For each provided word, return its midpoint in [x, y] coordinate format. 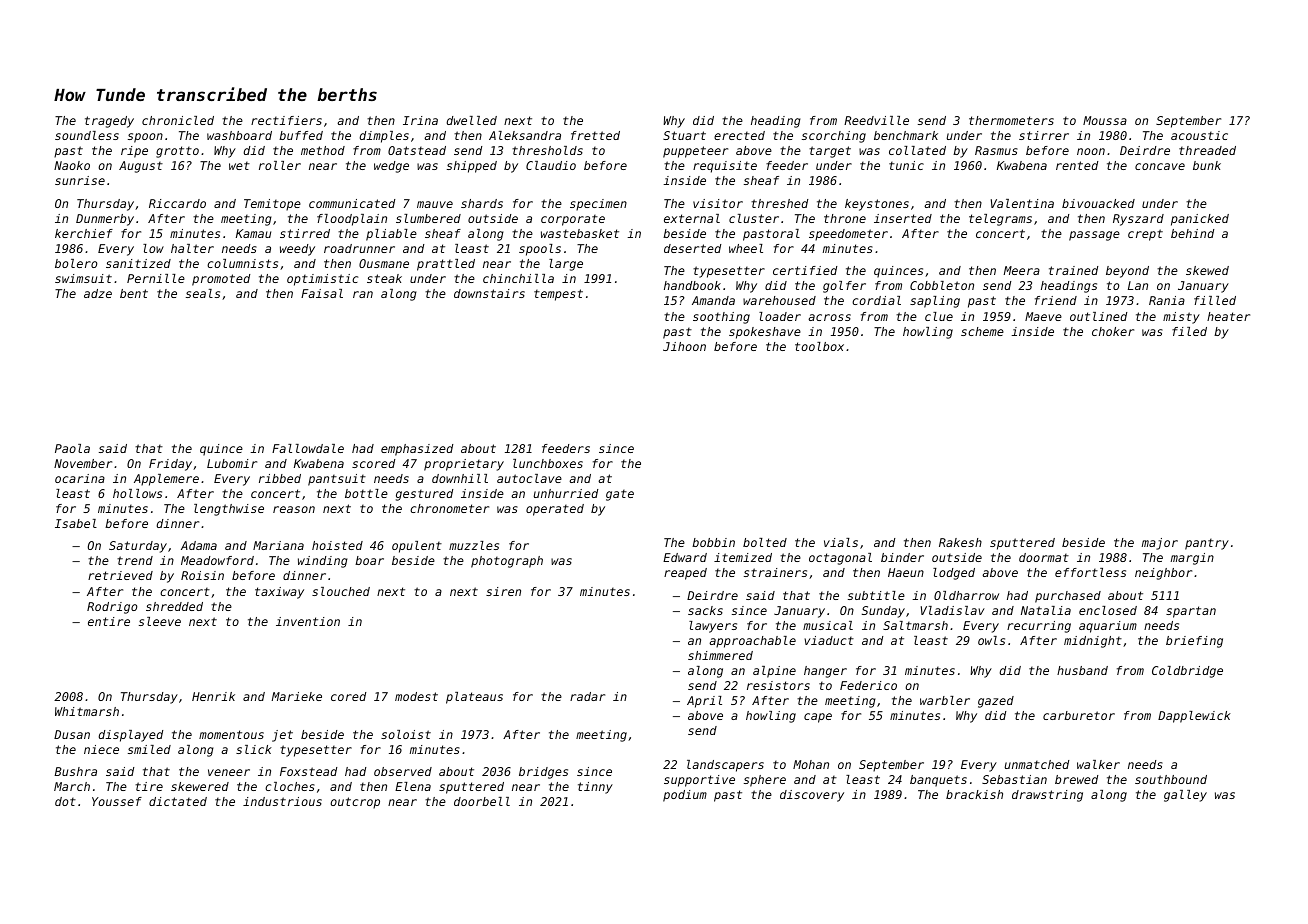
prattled [446, 265]
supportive [699, 781]
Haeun [906, 572]
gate [620, 495]
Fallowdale [308, 448]
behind [1192, 233]
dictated [178, 801]
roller [280, 165]
